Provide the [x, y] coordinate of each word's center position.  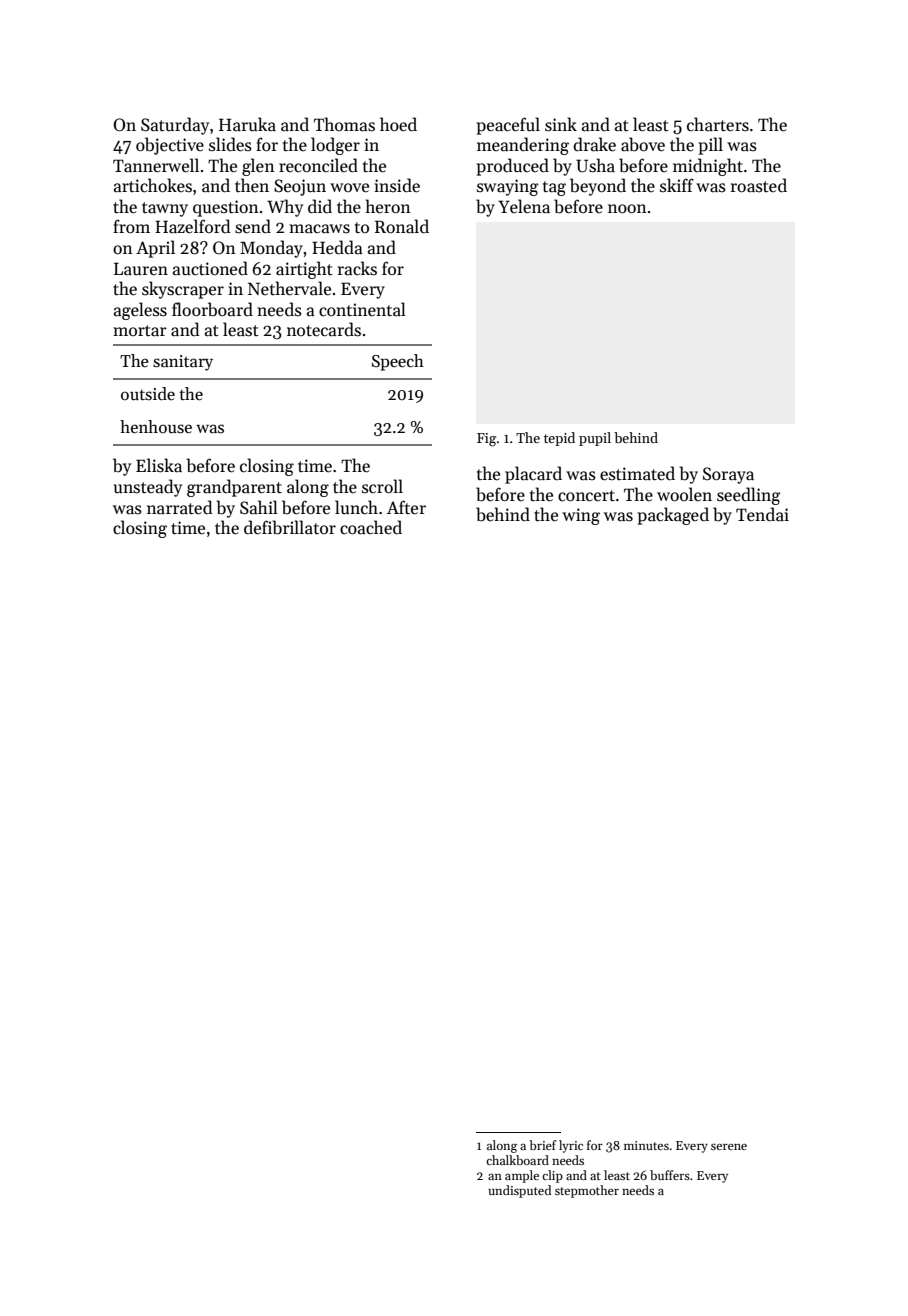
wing [581, 516]
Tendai [762, 514]
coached [371, 527]
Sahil [259, 507]
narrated [179, 507]
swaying [508, 187]
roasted [759, 185]
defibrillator [290, 527]
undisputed [519, 1191]
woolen [684, 494]
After [406, 507]
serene [729, 1147]
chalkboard [517, 1160]
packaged [673, 516]
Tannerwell [156, 165]
